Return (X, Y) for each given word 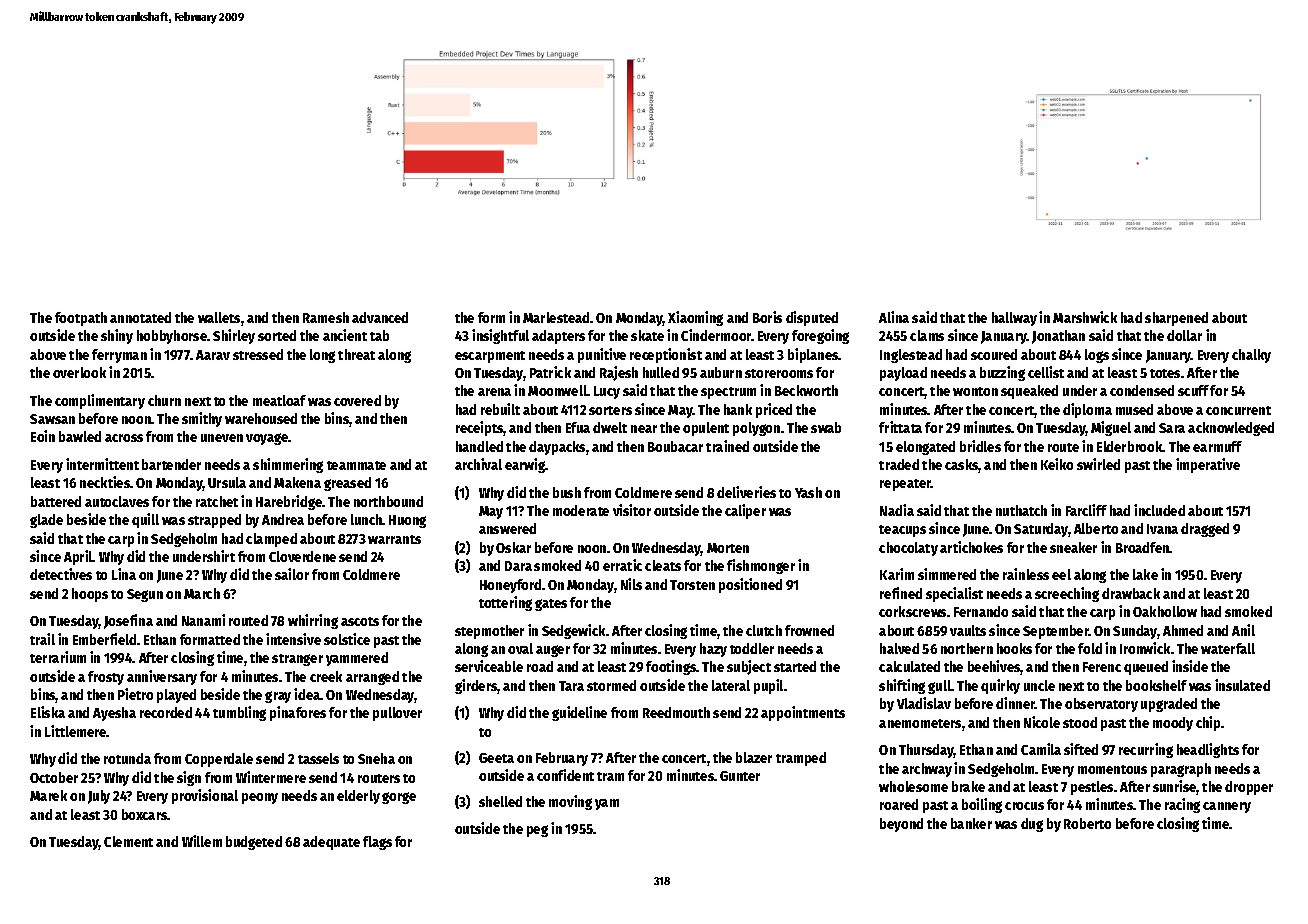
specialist (954, 594)
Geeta (496, 758)
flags (377, 843)
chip (1208, 723)
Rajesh (619, 373)
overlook (79, 372)
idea (307, 694)
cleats (663, 565)
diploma (1087, 410)
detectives (61, 574)
